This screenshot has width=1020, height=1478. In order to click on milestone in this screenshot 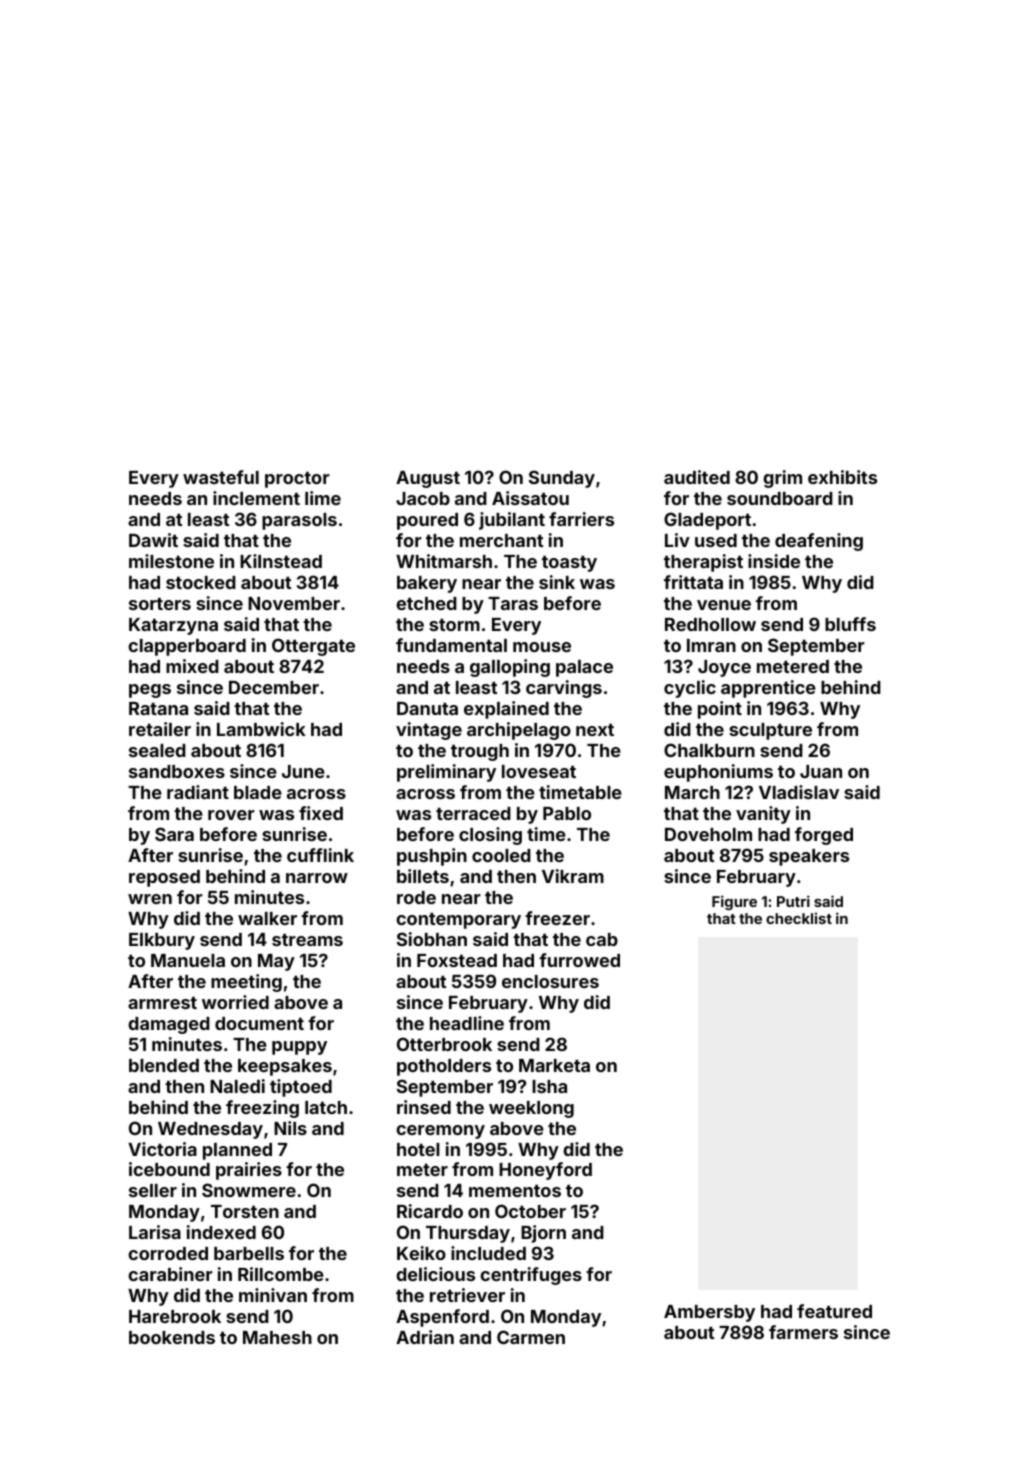, I will do `click(171, 561)`.
